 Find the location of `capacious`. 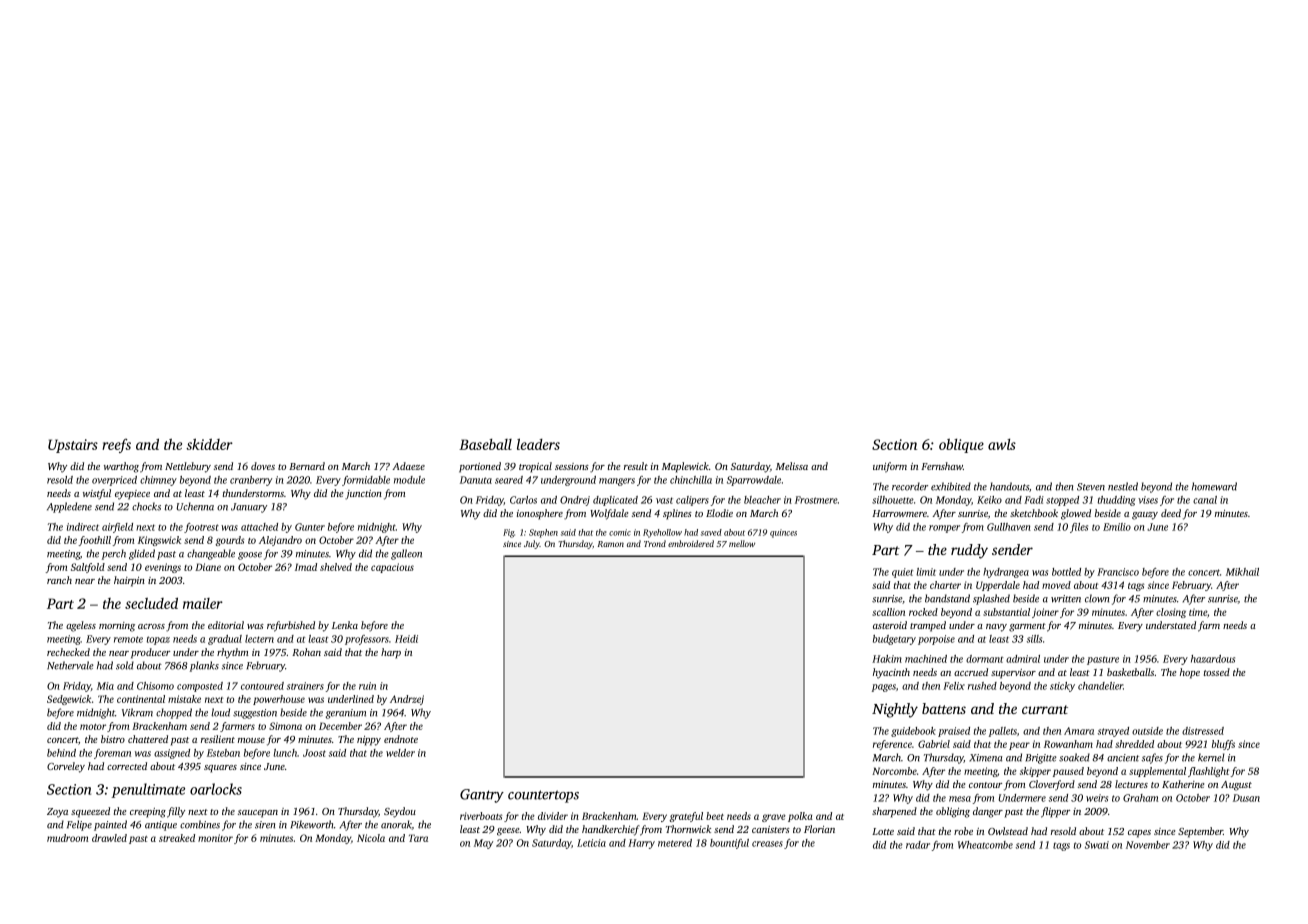

capacious is located at coordinates (392, 568).
